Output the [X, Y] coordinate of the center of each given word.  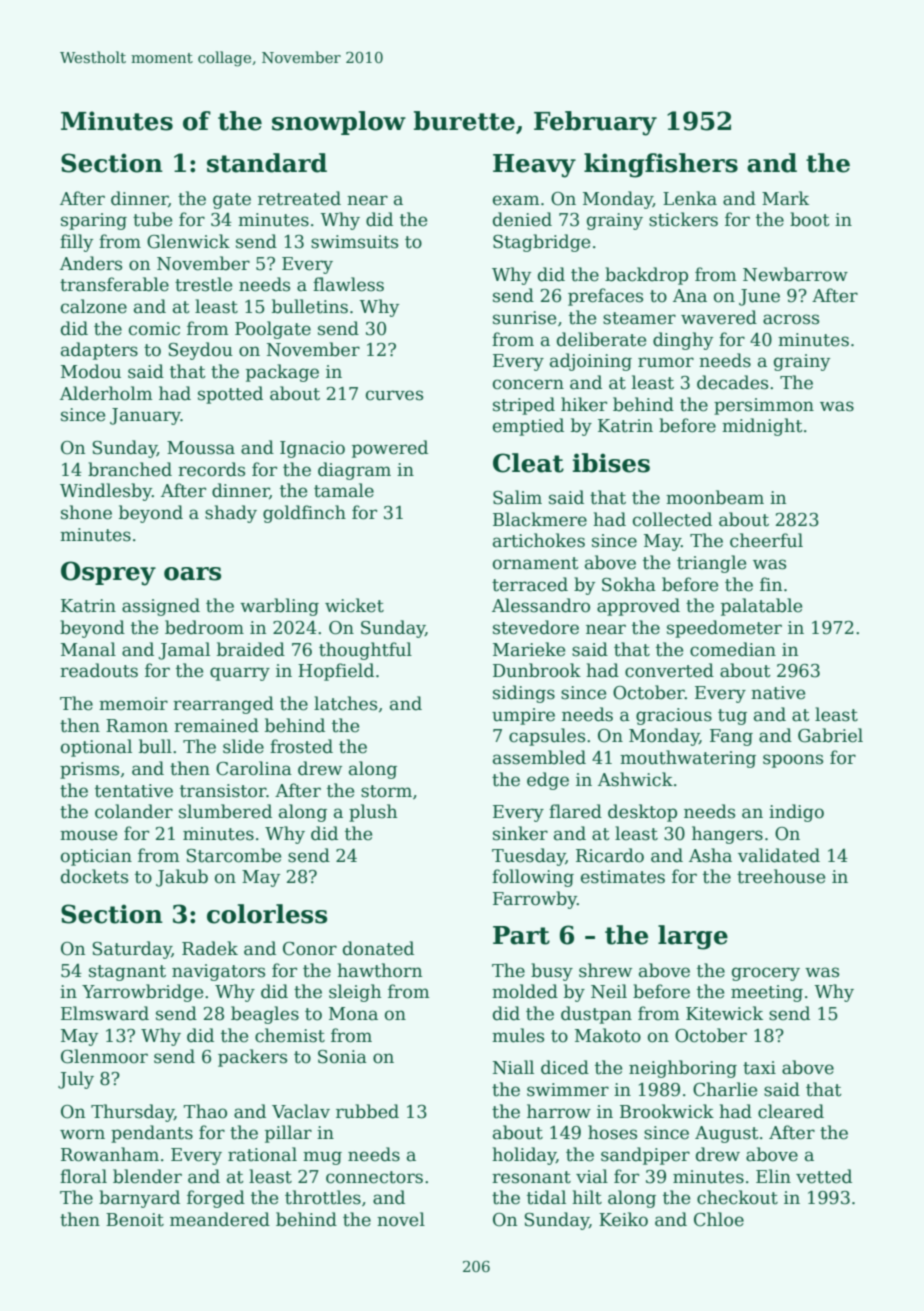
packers [252, 1058]
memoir [133, 704]
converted [669, 670]
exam [516, 200]
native [778, 693]
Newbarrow [795, 274]
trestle [203, 284]
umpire [523, 716]
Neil [609, 991]
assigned [161, 607]
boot [810, 219]
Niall [513, 1067]
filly [76, 243]
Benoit [135, 1220]
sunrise [524, 318]
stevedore [536, 627]
